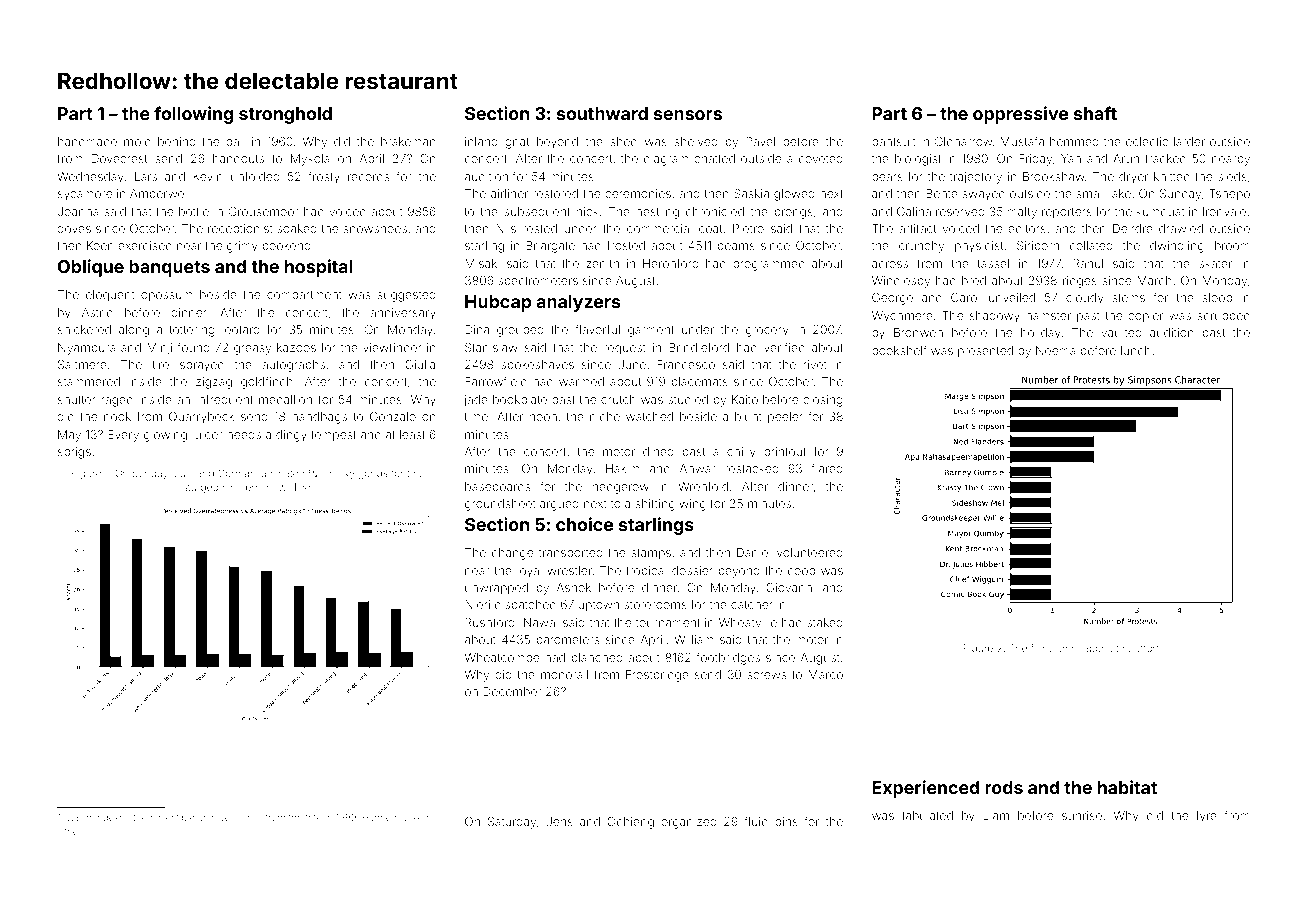 The width and height of the screenshot is (1308, 924). What do you see at coordinates (1146, 648) in the screenshot?
I see `effort` at bounding box center [1146, 648].
